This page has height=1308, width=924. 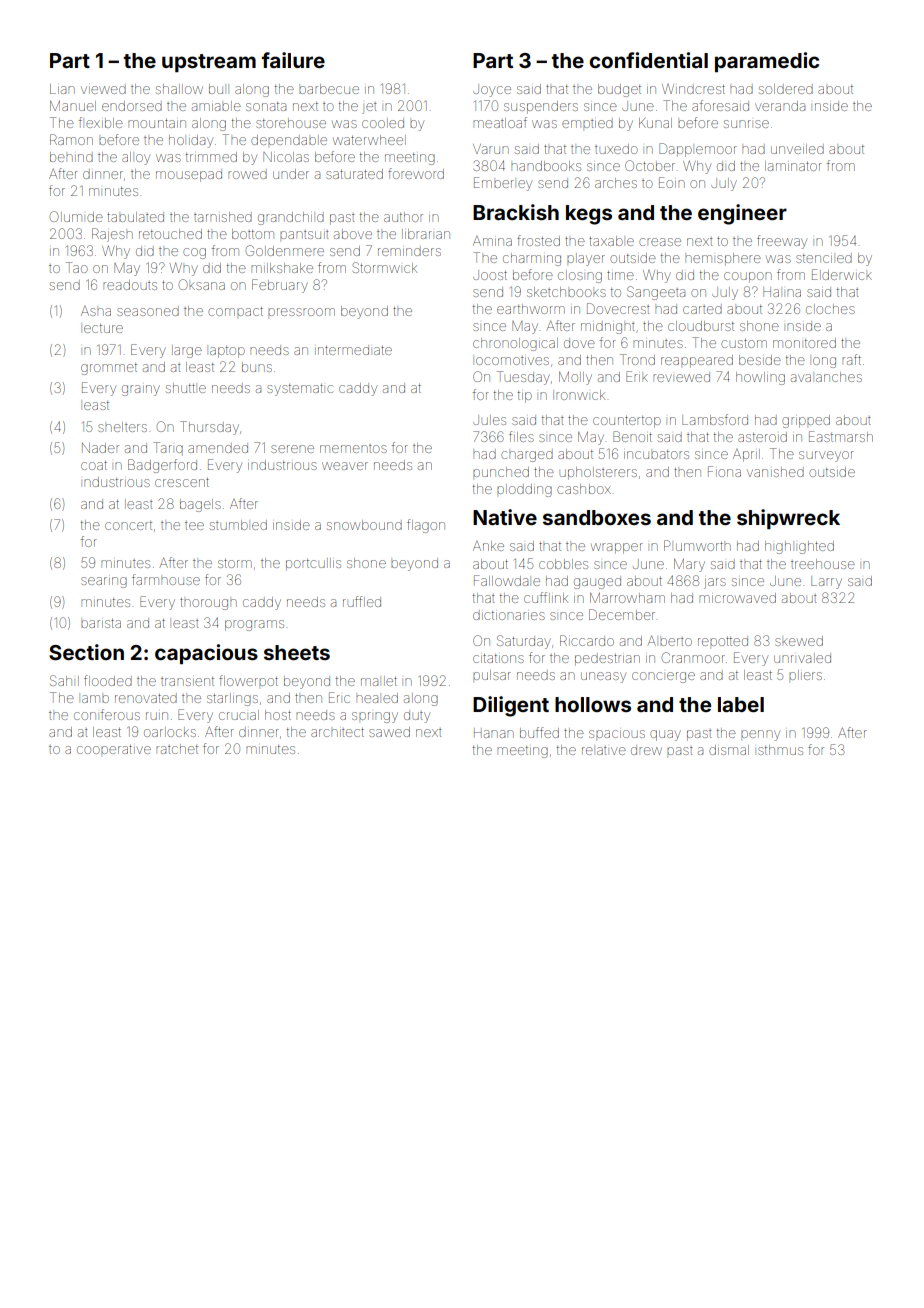 I want to click on mallet, so click(x=379, y=681).
